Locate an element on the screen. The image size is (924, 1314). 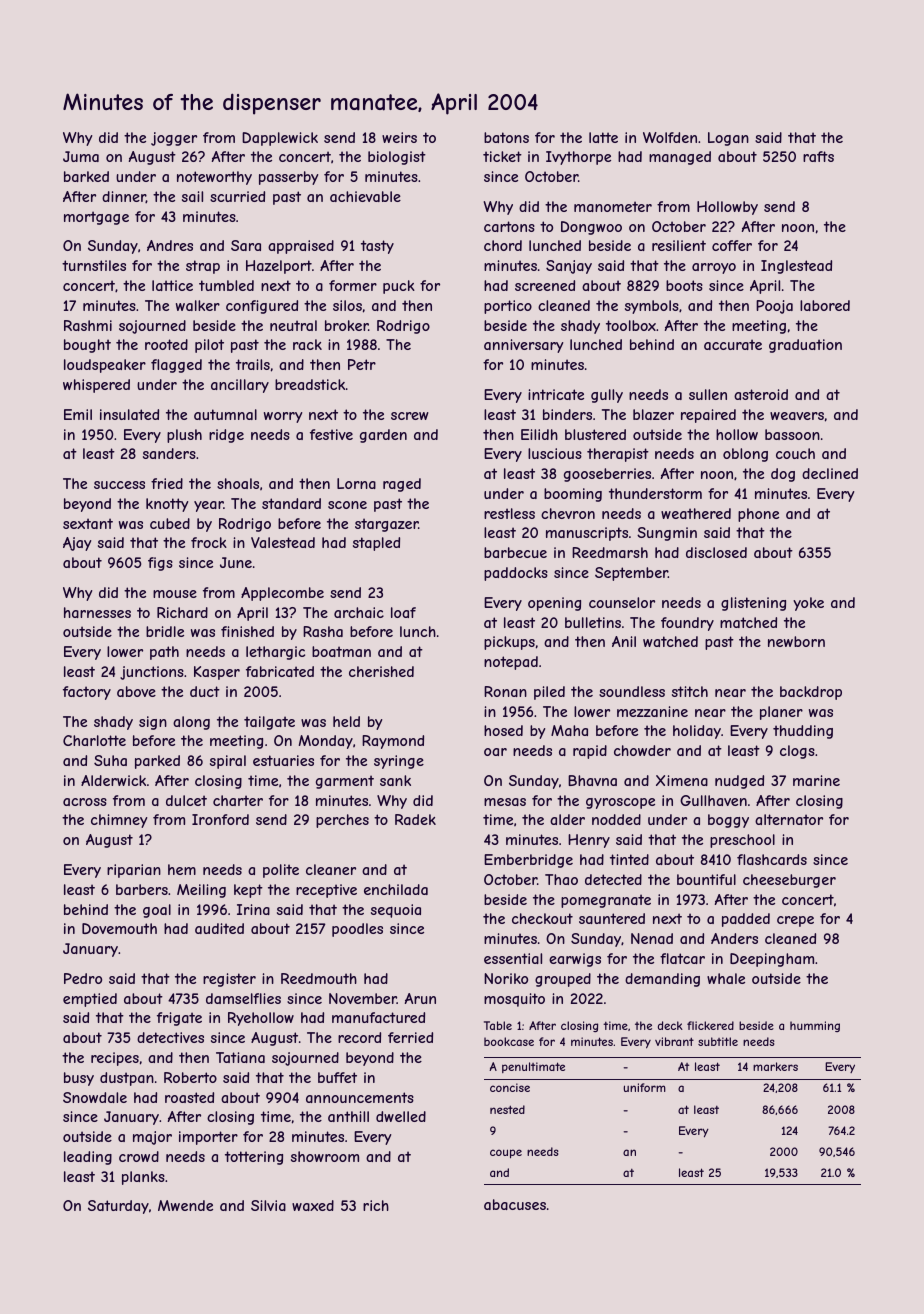
planks is located at coordinates (143, 1178).
